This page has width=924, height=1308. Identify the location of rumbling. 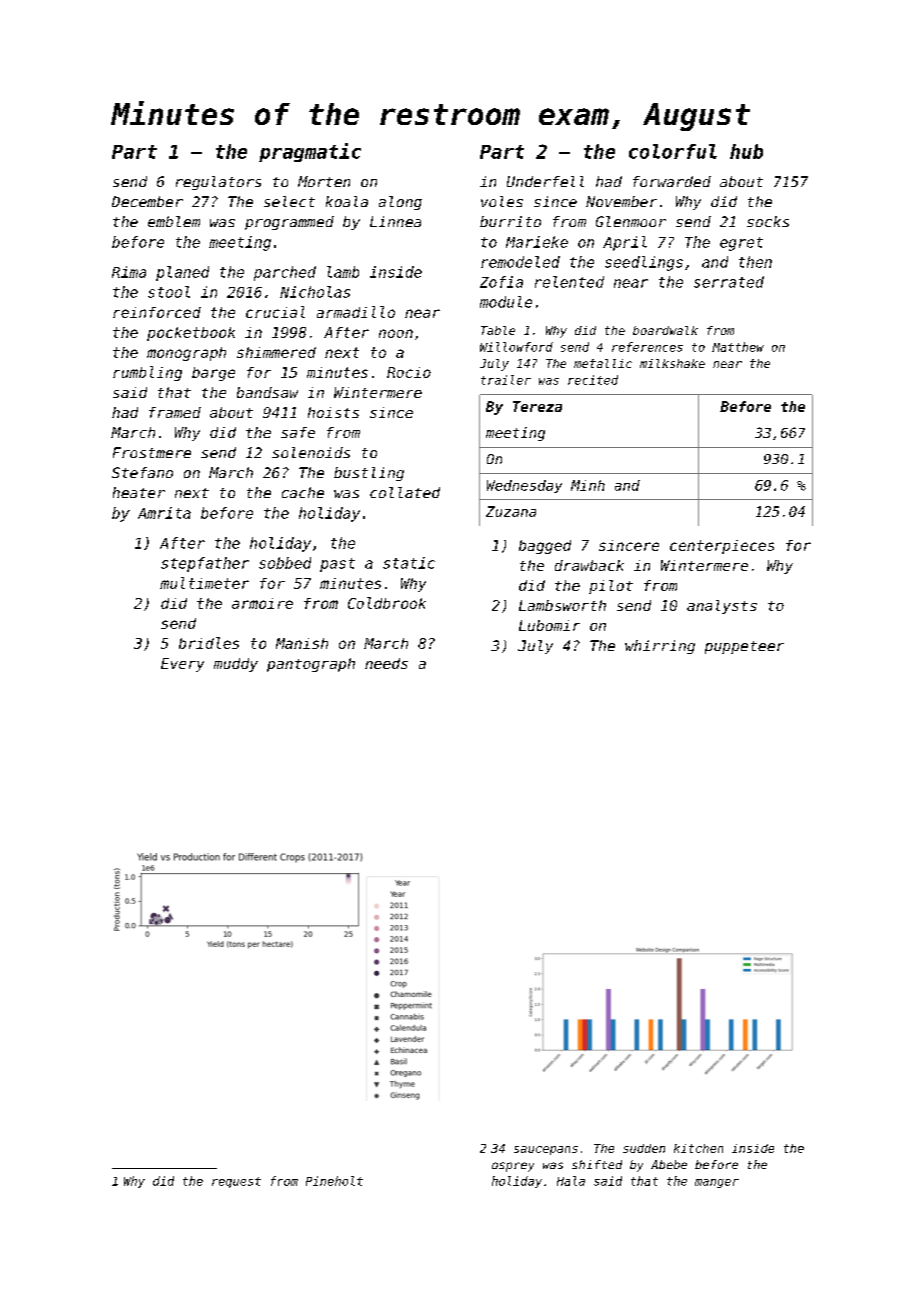
(147, 373).
